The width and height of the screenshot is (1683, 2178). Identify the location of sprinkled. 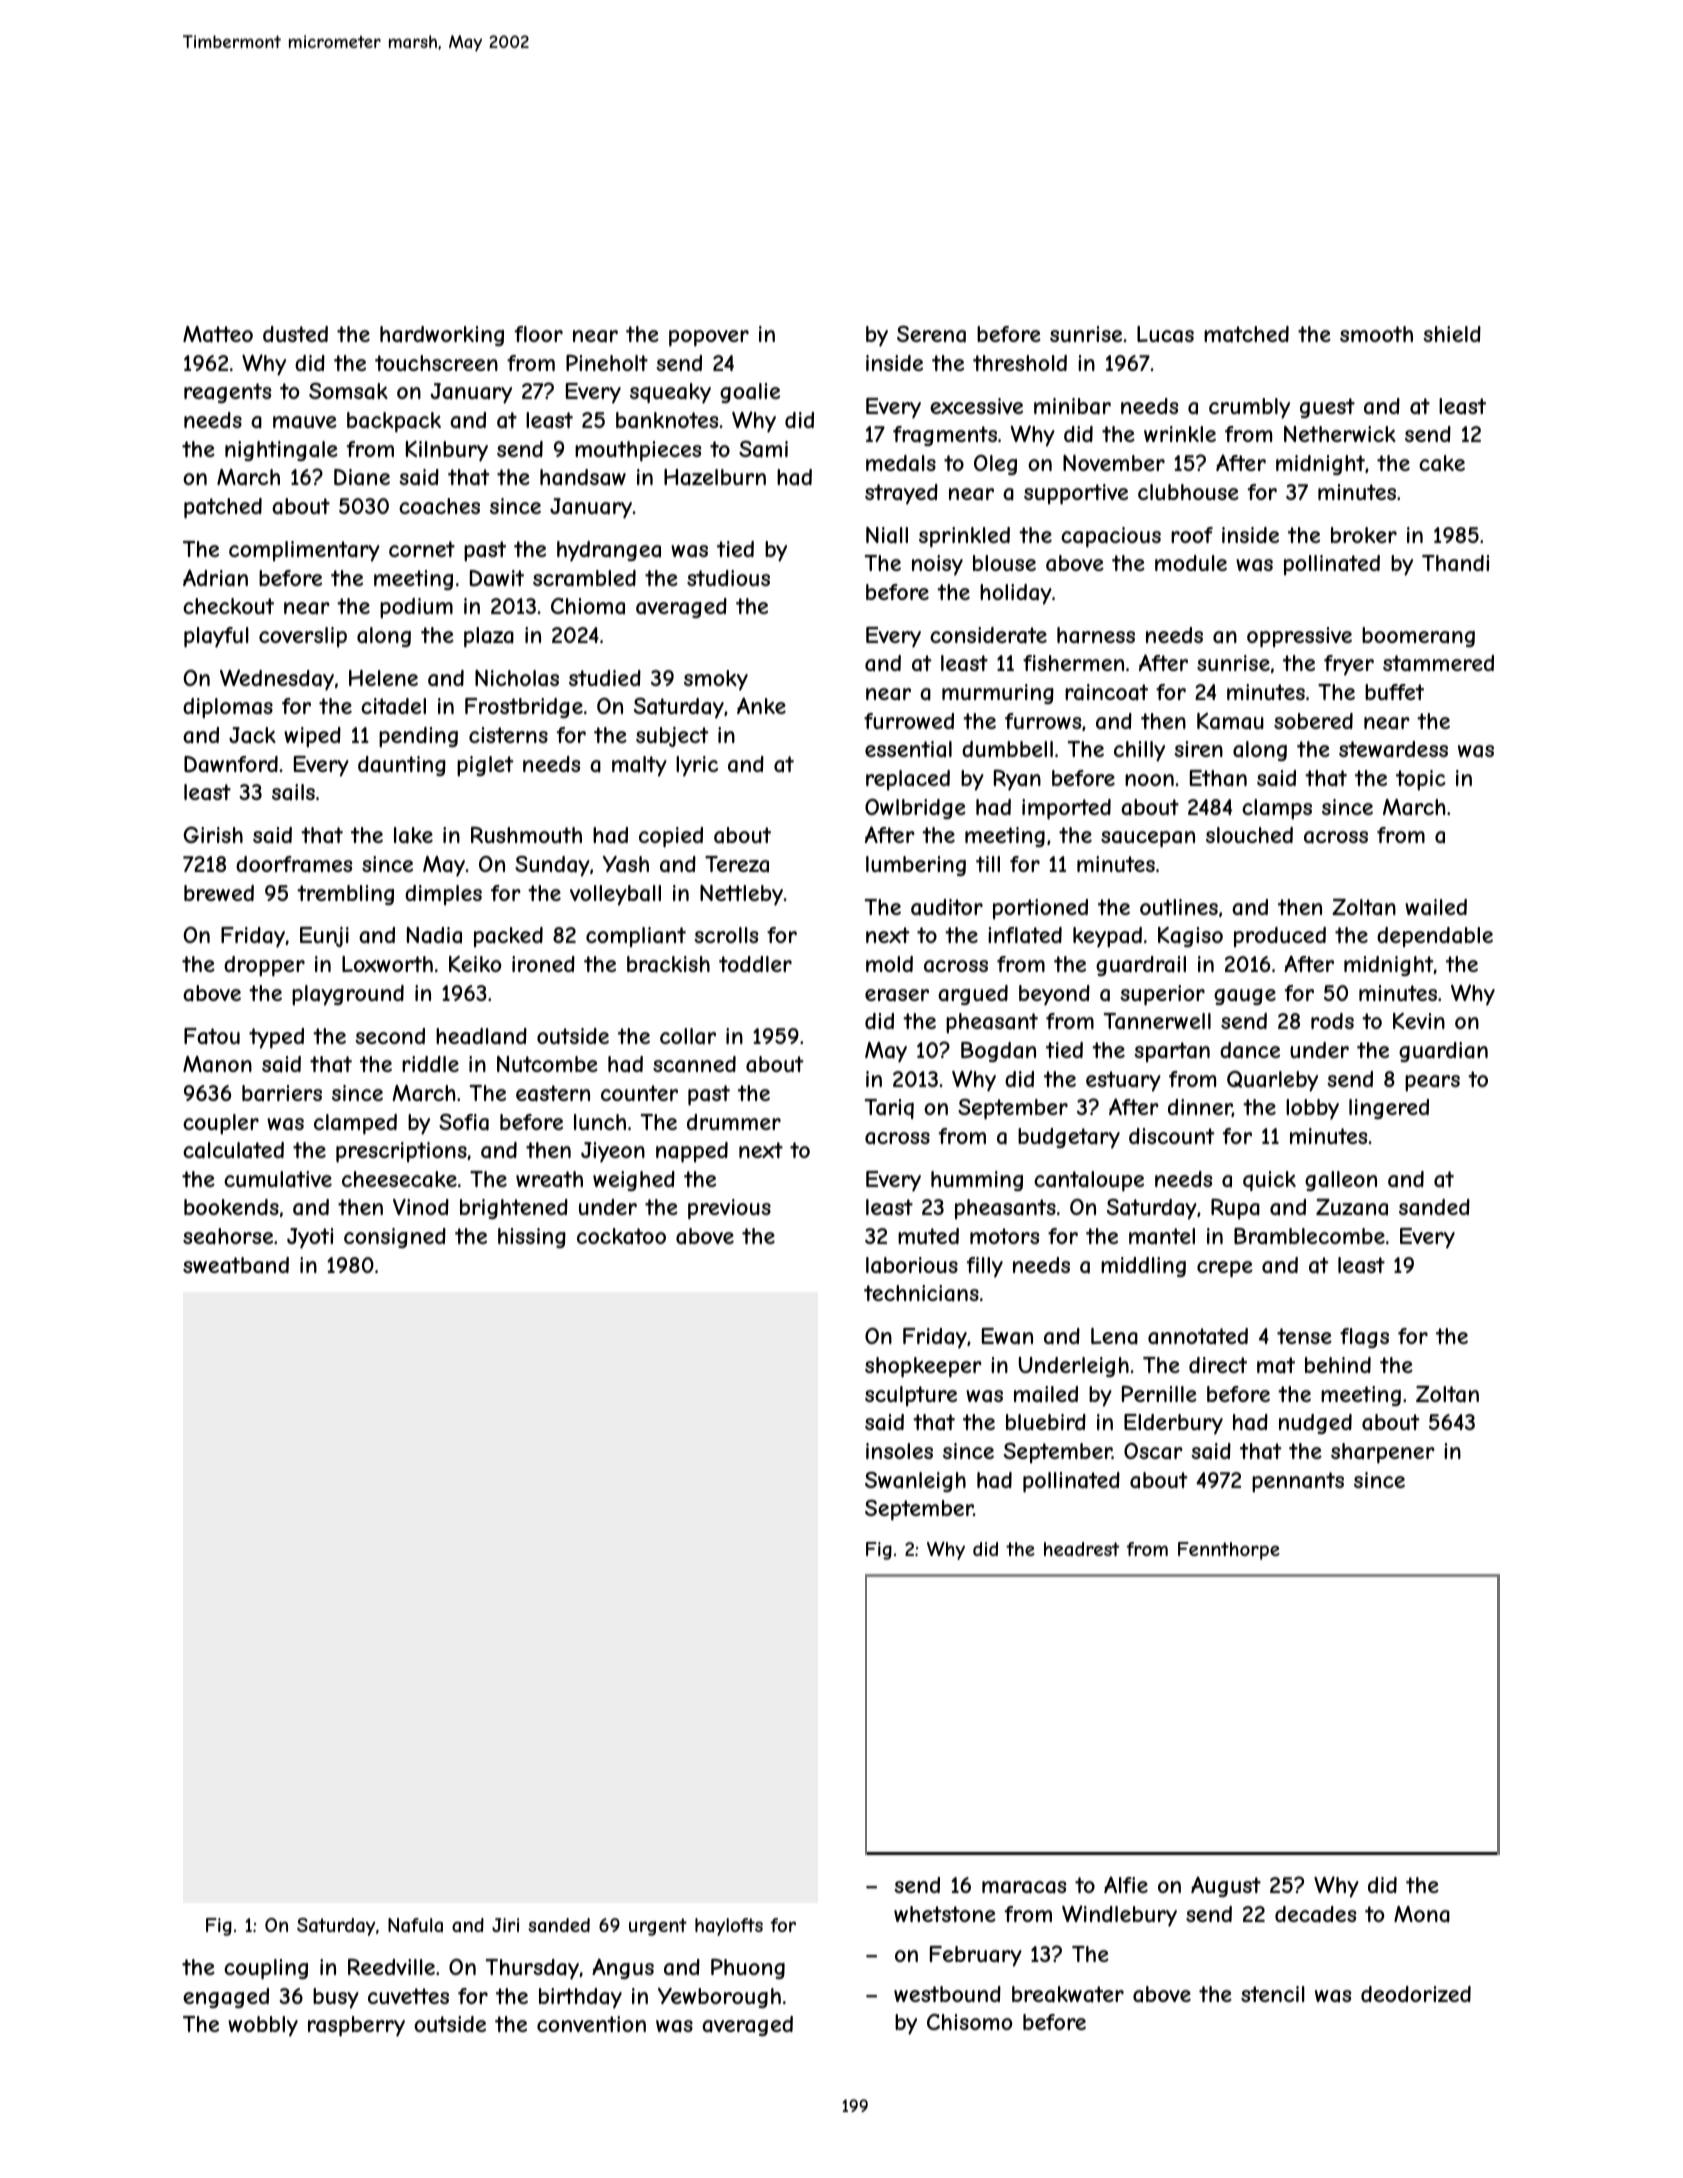
(964, 537).
